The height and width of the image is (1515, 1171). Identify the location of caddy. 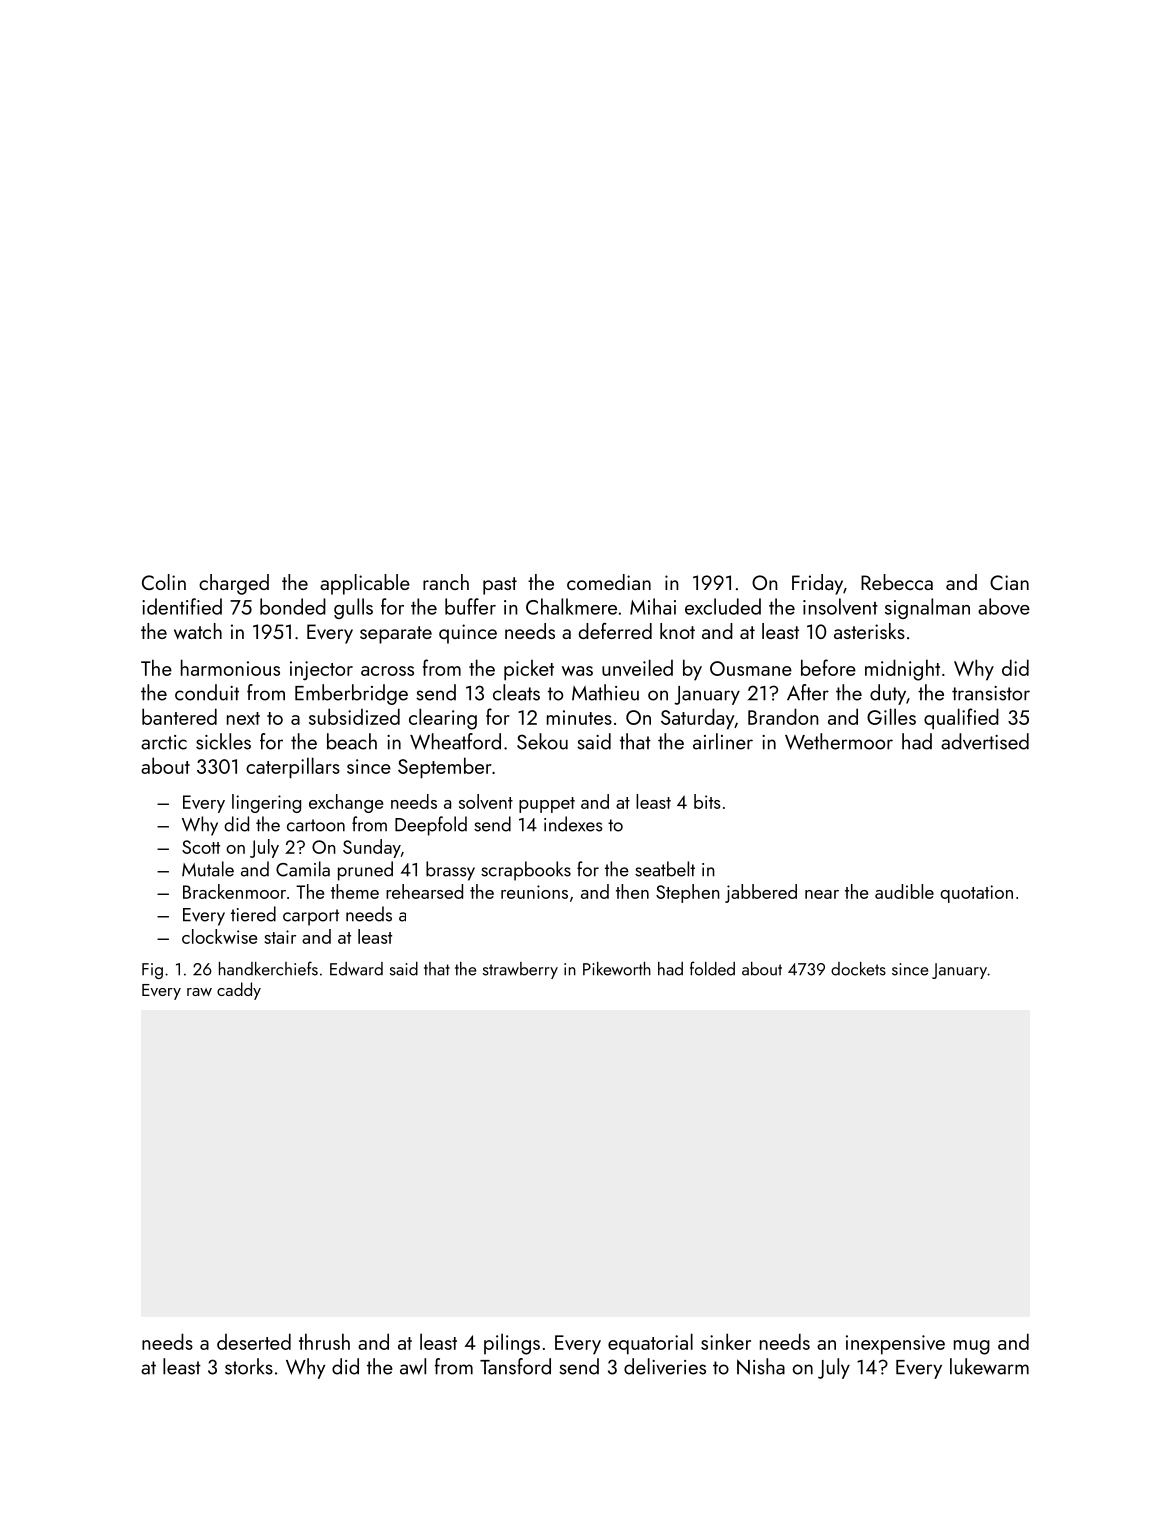
(239, 991).
